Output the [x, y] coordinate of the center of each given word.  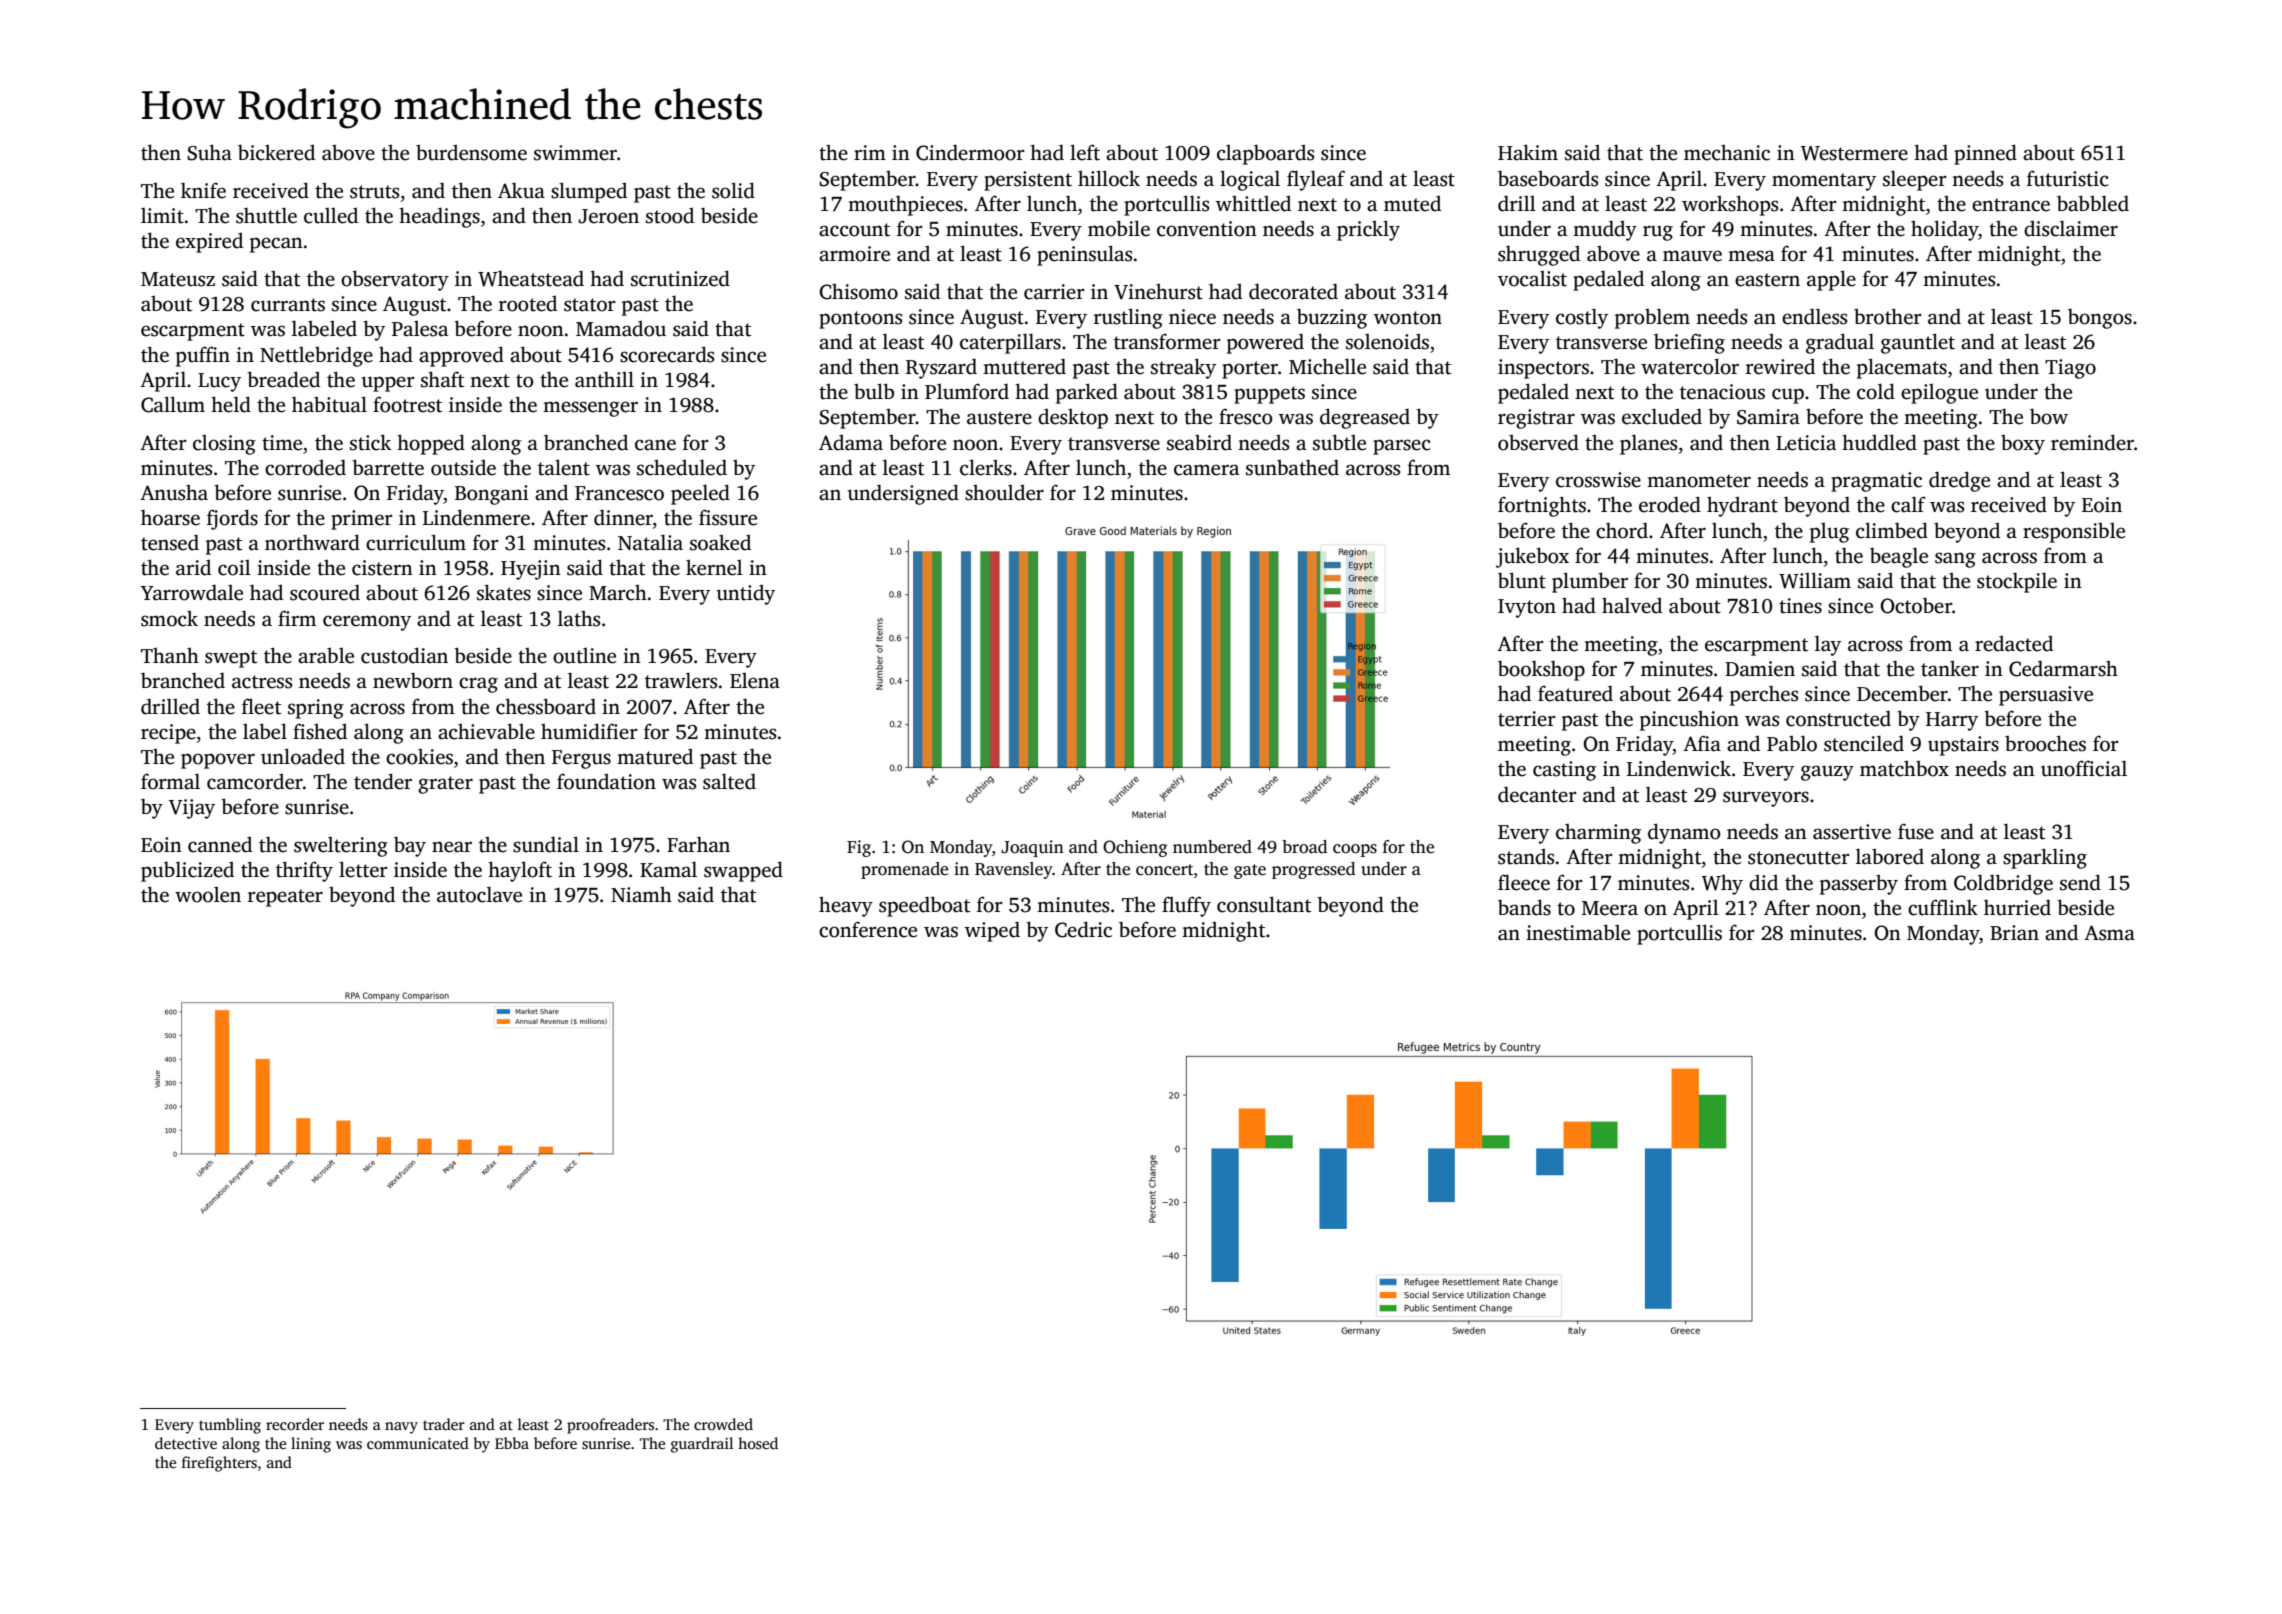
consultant [1264, 904]
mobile [1119, 228]
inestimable [1578, 932]
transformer [1167, 341]
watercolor [1690, 366]
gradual [1840, 343]
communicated [418, 1443]
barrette [388, 467]
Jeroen [608, 216]
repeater [285, 898]
